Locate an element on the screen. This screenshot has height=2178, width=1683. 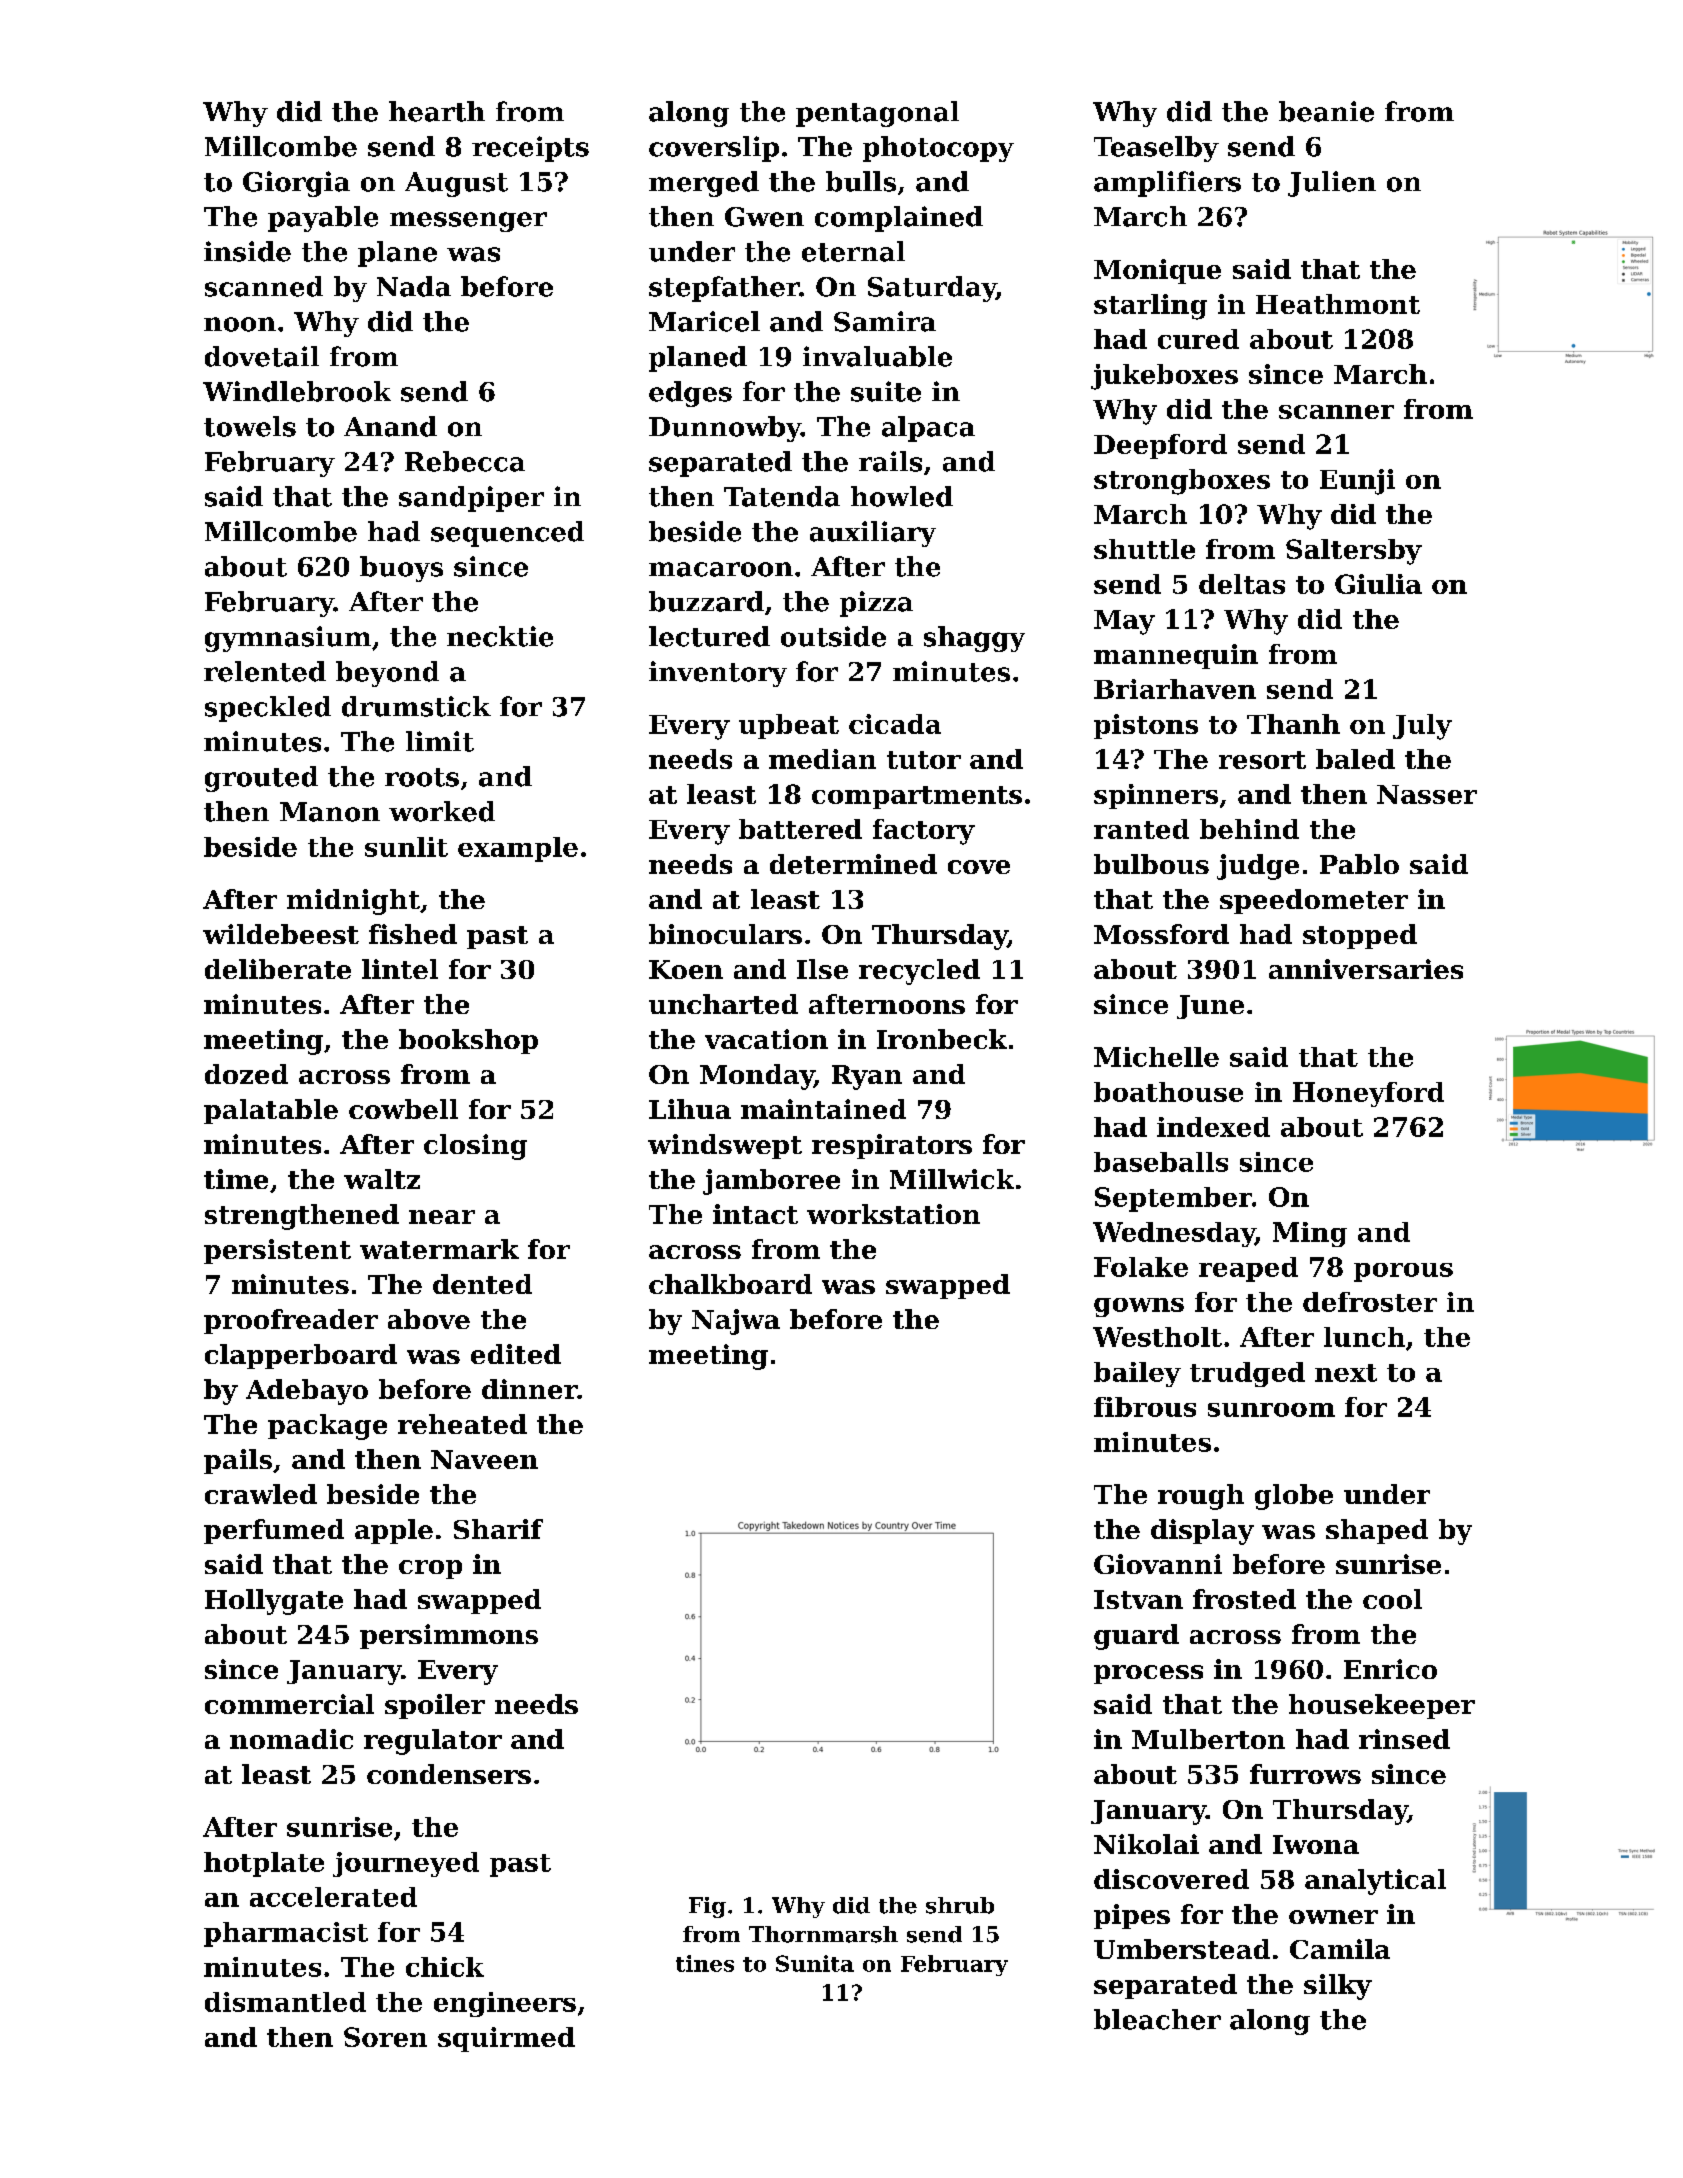
binoculars is located at coordinates (725, 934).
